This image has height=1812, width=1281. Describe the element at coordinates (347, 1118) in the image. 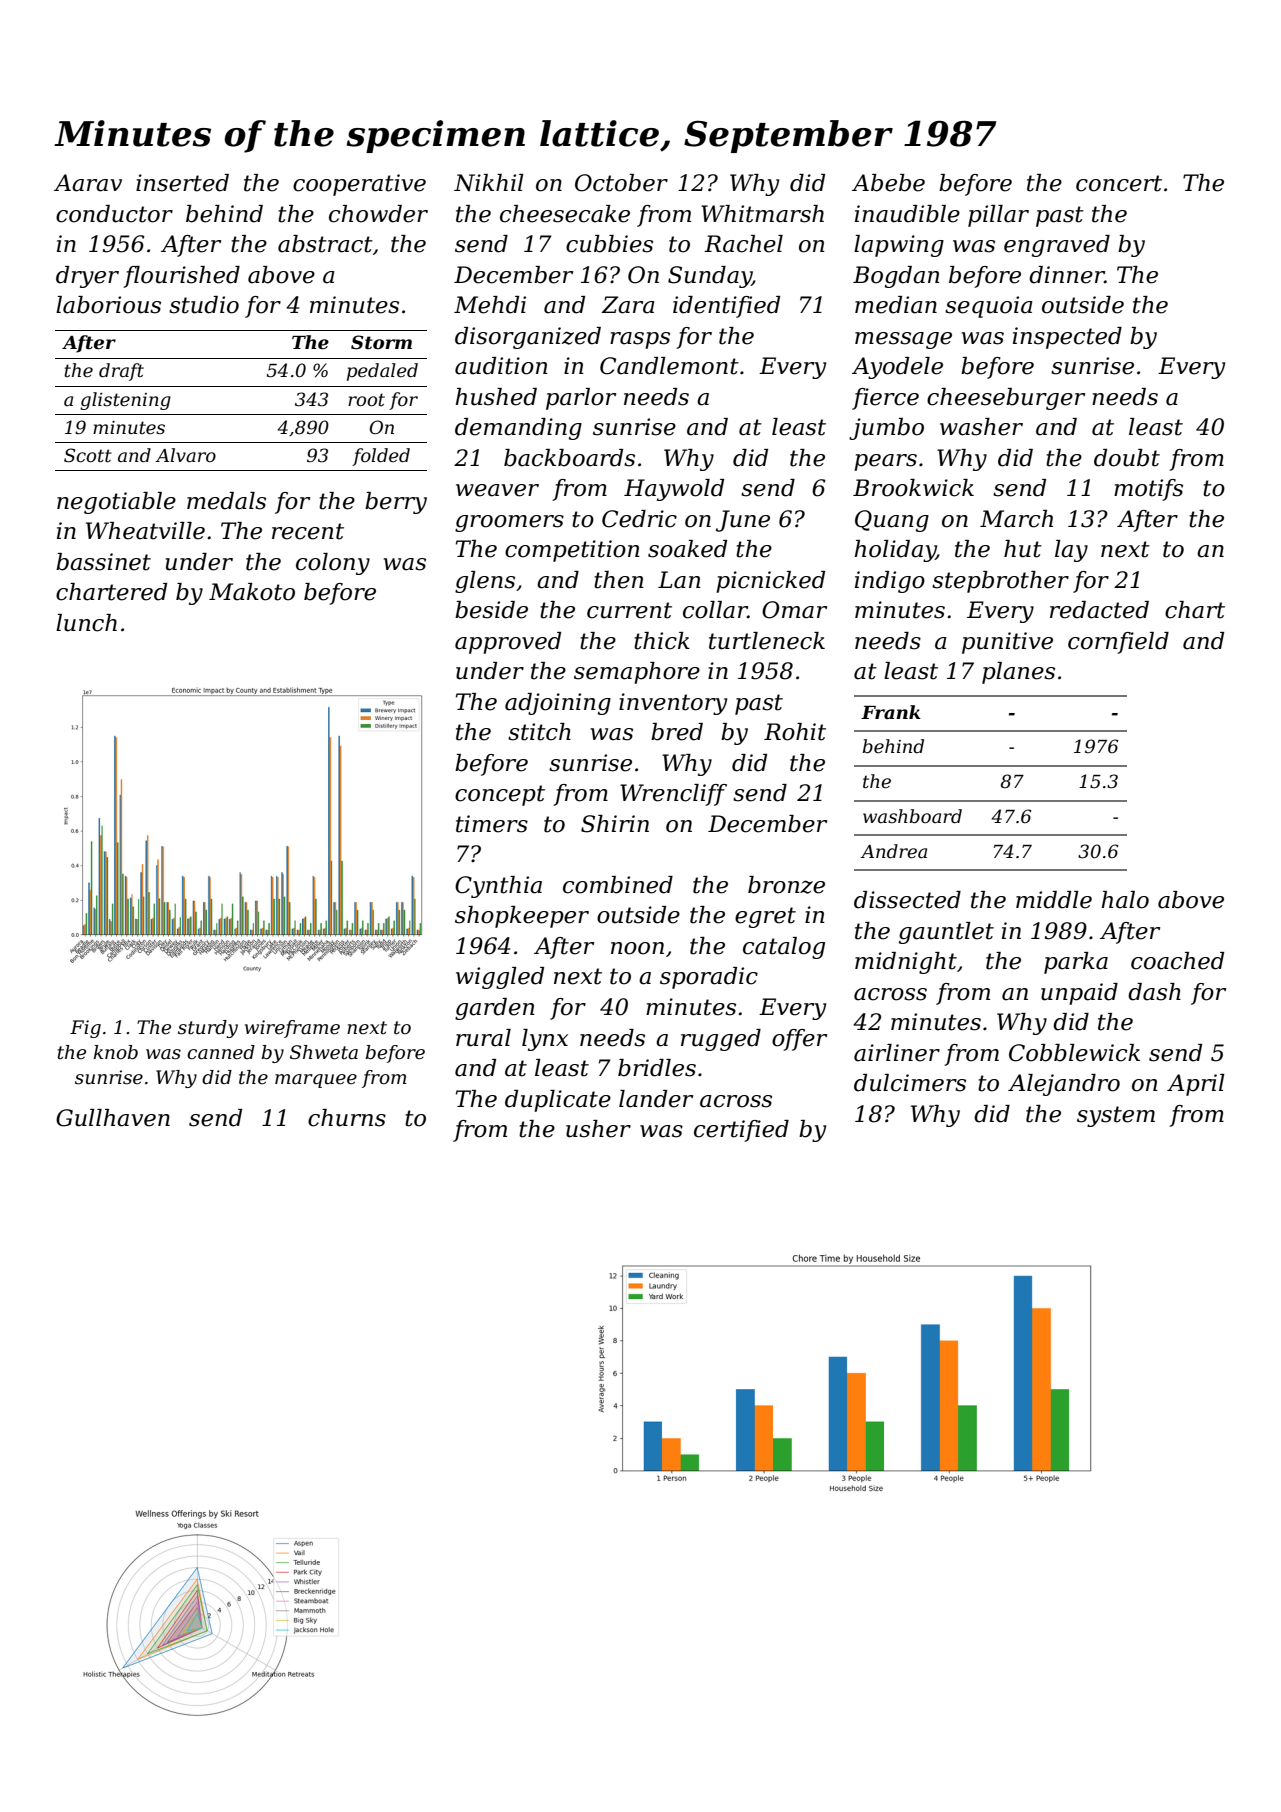

I see `churns` at that location.
